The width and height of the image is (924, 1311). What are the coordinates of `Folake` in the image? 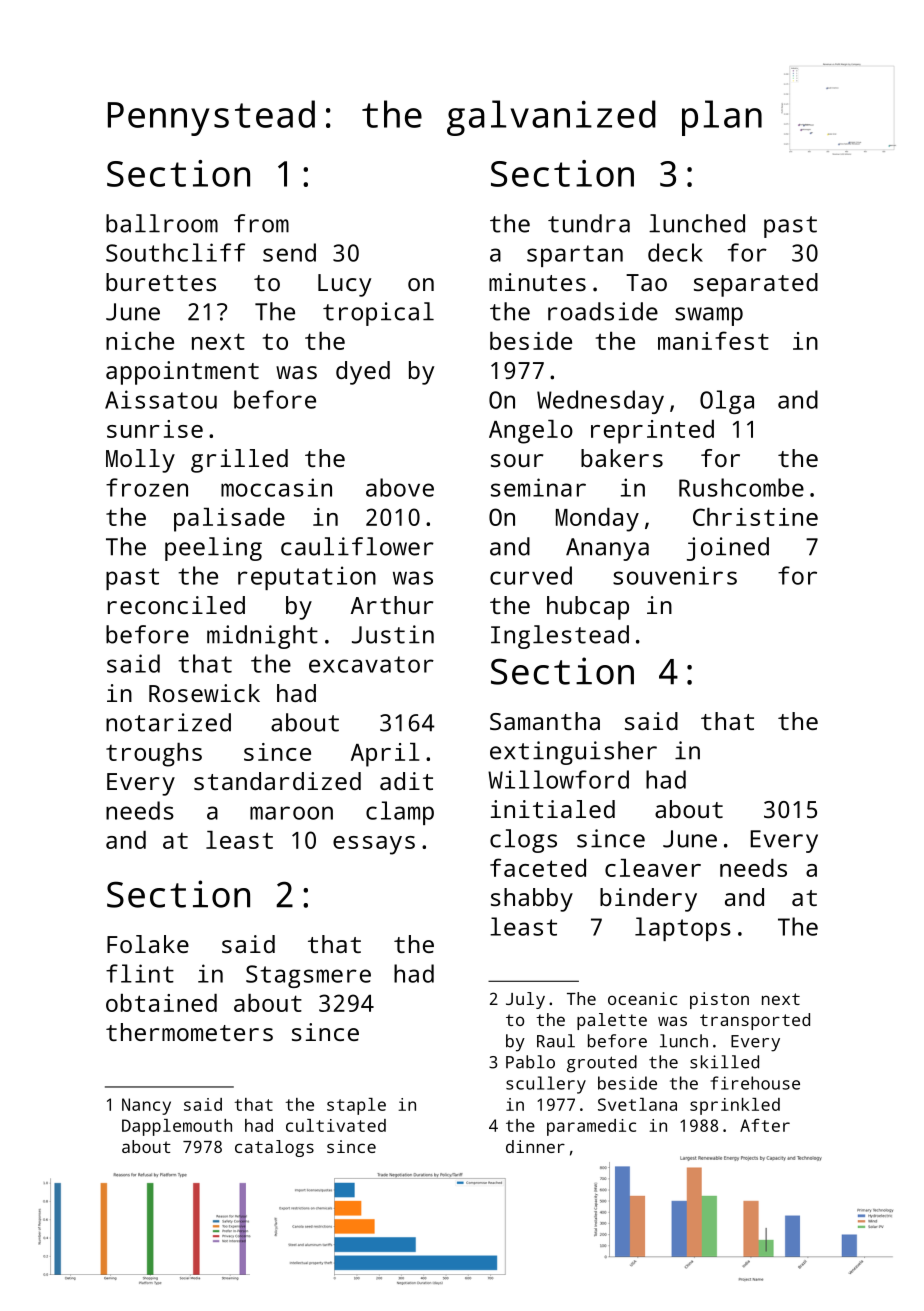 It's located at (148, 944).
